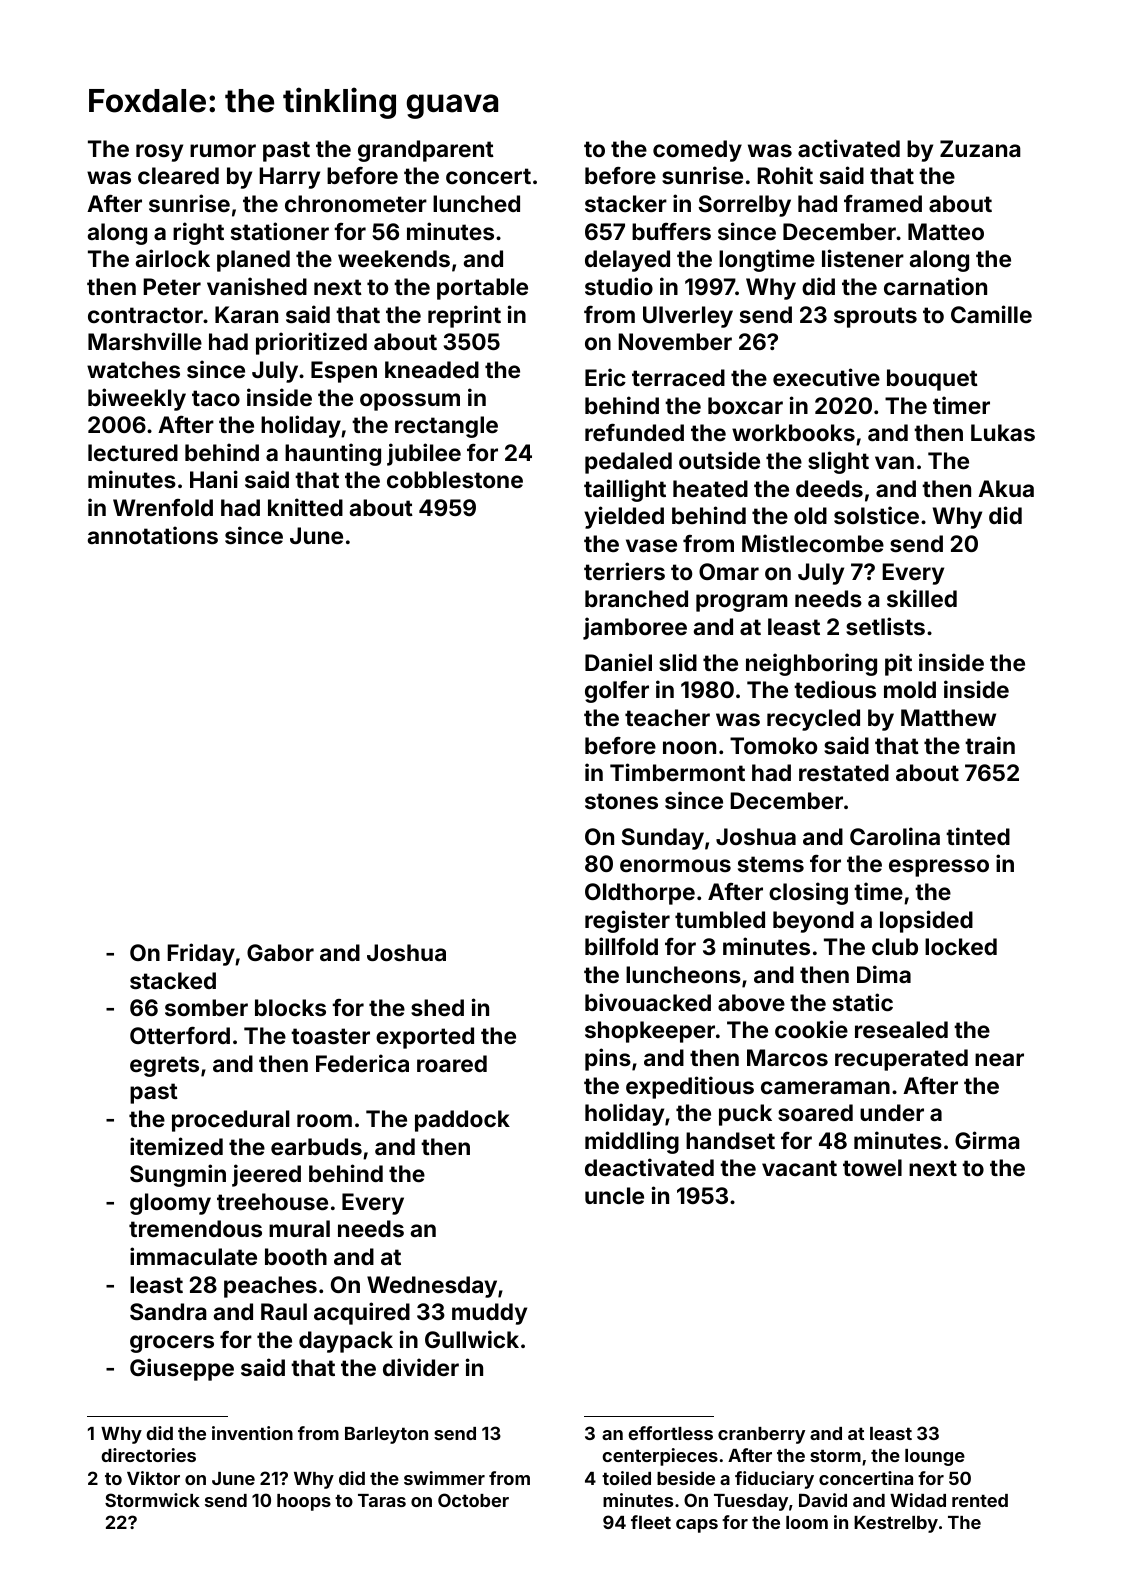  What do you see at coordinates (651, 1522) in the image?
I see `fleet` at bounding box center [651, 1522].
